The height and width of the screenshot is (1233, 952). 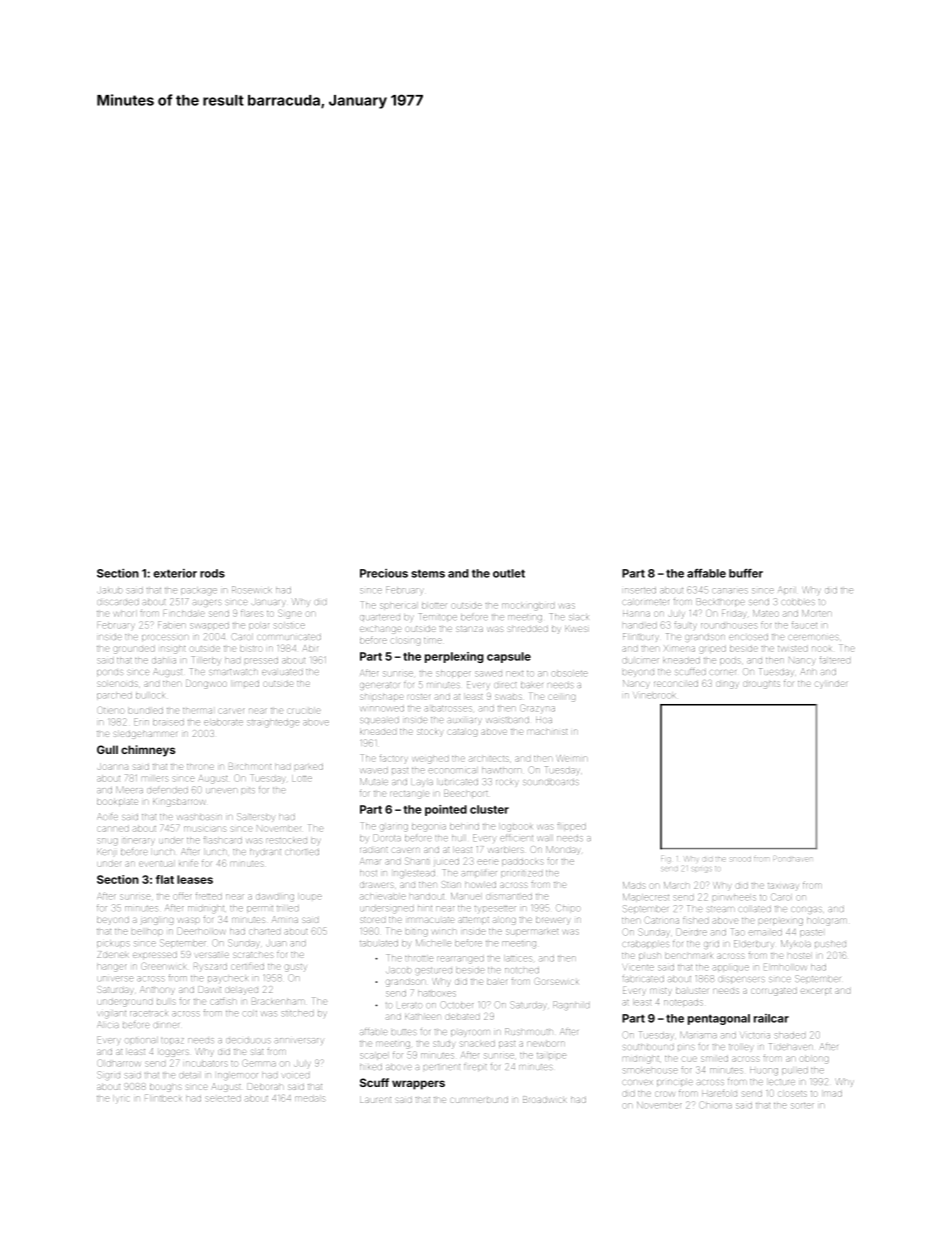 What do you see at coordinates (783, 886) in the screenshot?
I see `taxiway` at bounding box center [783, 886].
